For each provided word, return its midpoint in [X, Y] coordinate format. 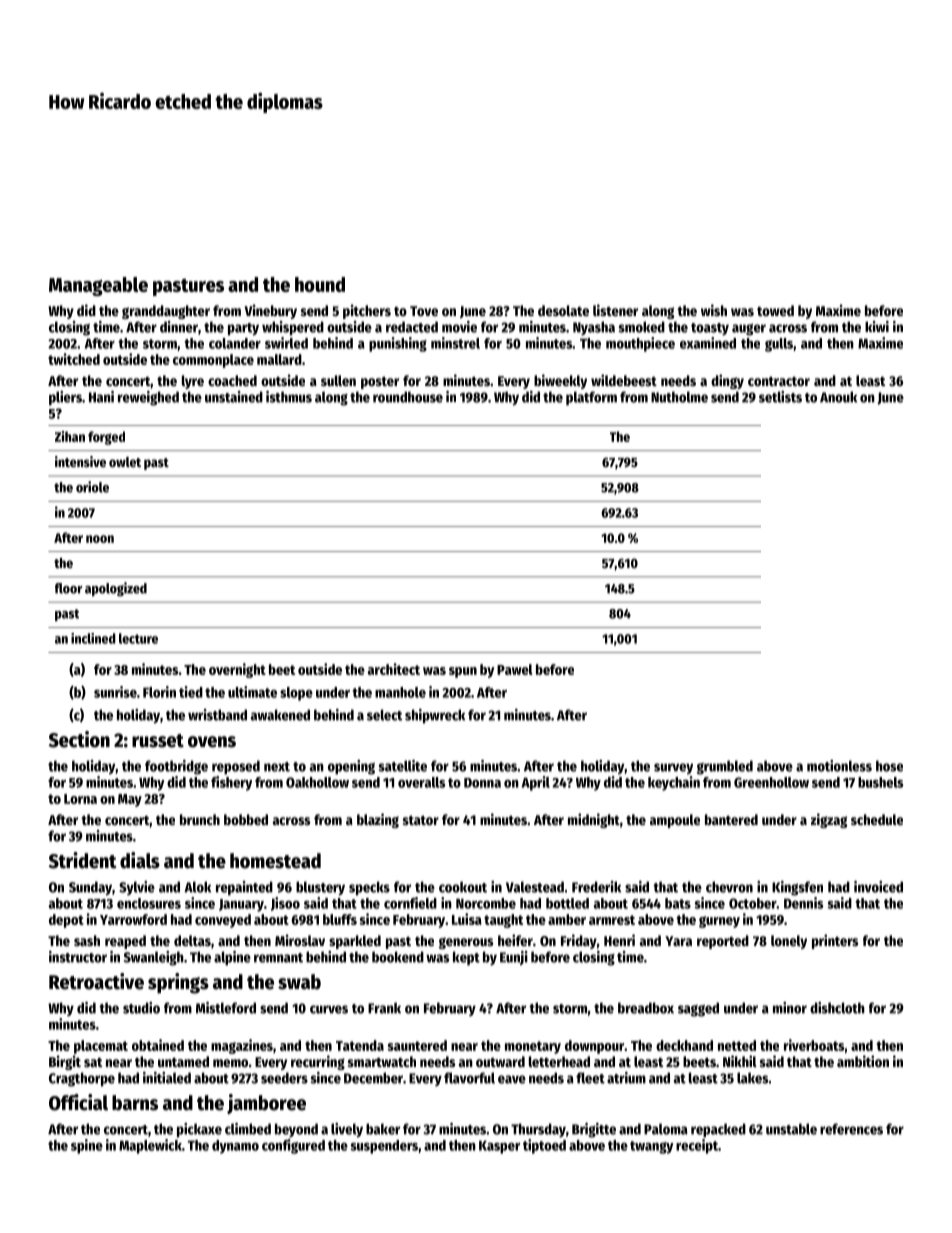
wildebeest [624, 380]
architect [394, 669]
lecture [138, 638]
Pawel [515, 669]
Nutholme [679, 397]
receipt [697, 1146]
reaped [125, 942]
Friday [579, 941]
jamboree [266, 1104]
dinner [179, 327]
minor [790, 1008]
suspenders [384, 1147]
